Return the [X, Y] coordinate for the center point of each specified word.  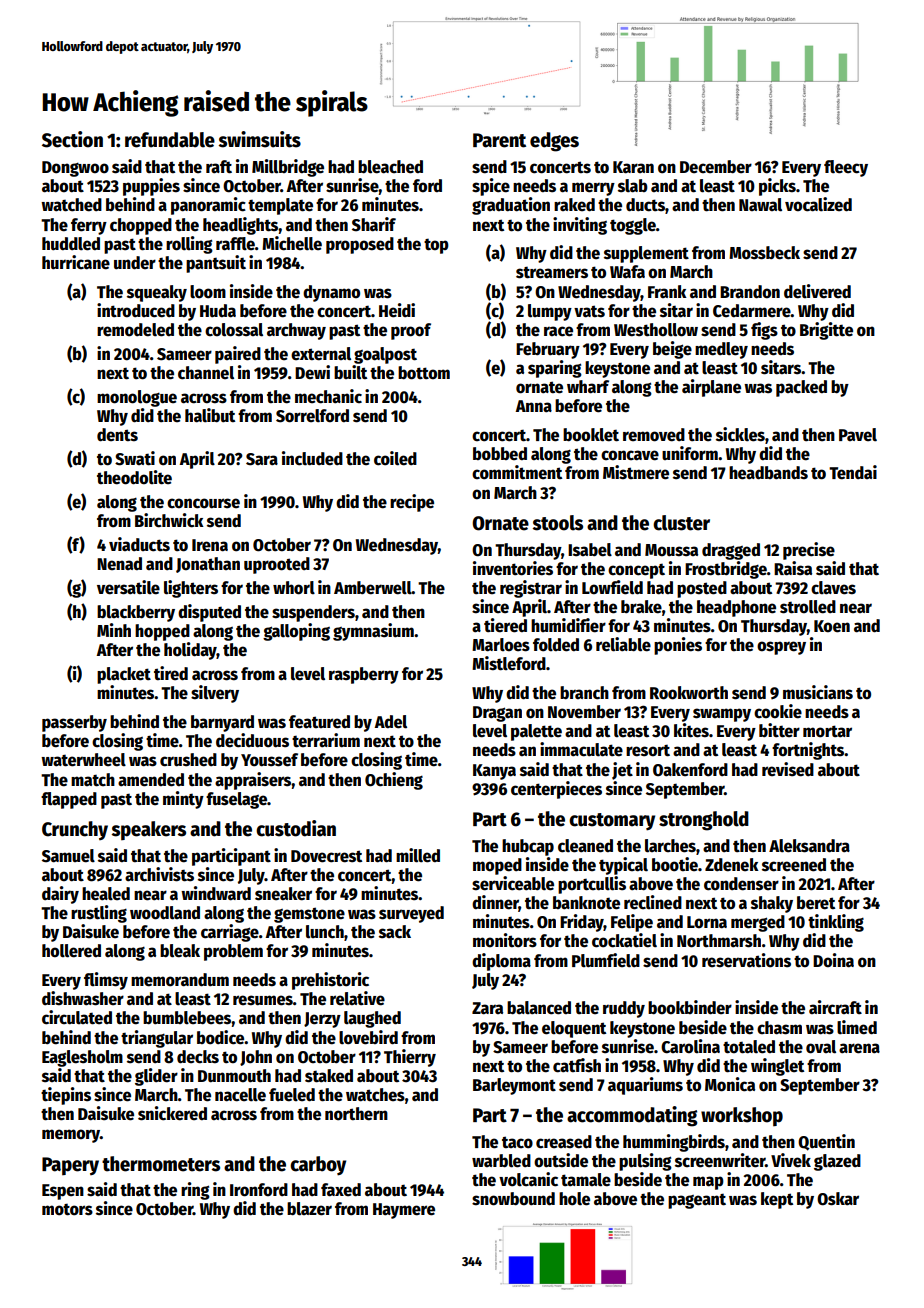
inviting [580, 226]
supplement [646, 254]
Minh [114, 630]
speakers [149, 830]
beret [816, 903]
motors [67, 1209]
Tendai [853, 472]
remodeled [135, 330]
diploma [501, 962]
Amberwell [373, 588]
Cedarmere [752, 311]
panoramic [208, 206]
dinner [495, 903]
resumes [263, 1000]
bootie [675, 864]
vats [589, 311]
